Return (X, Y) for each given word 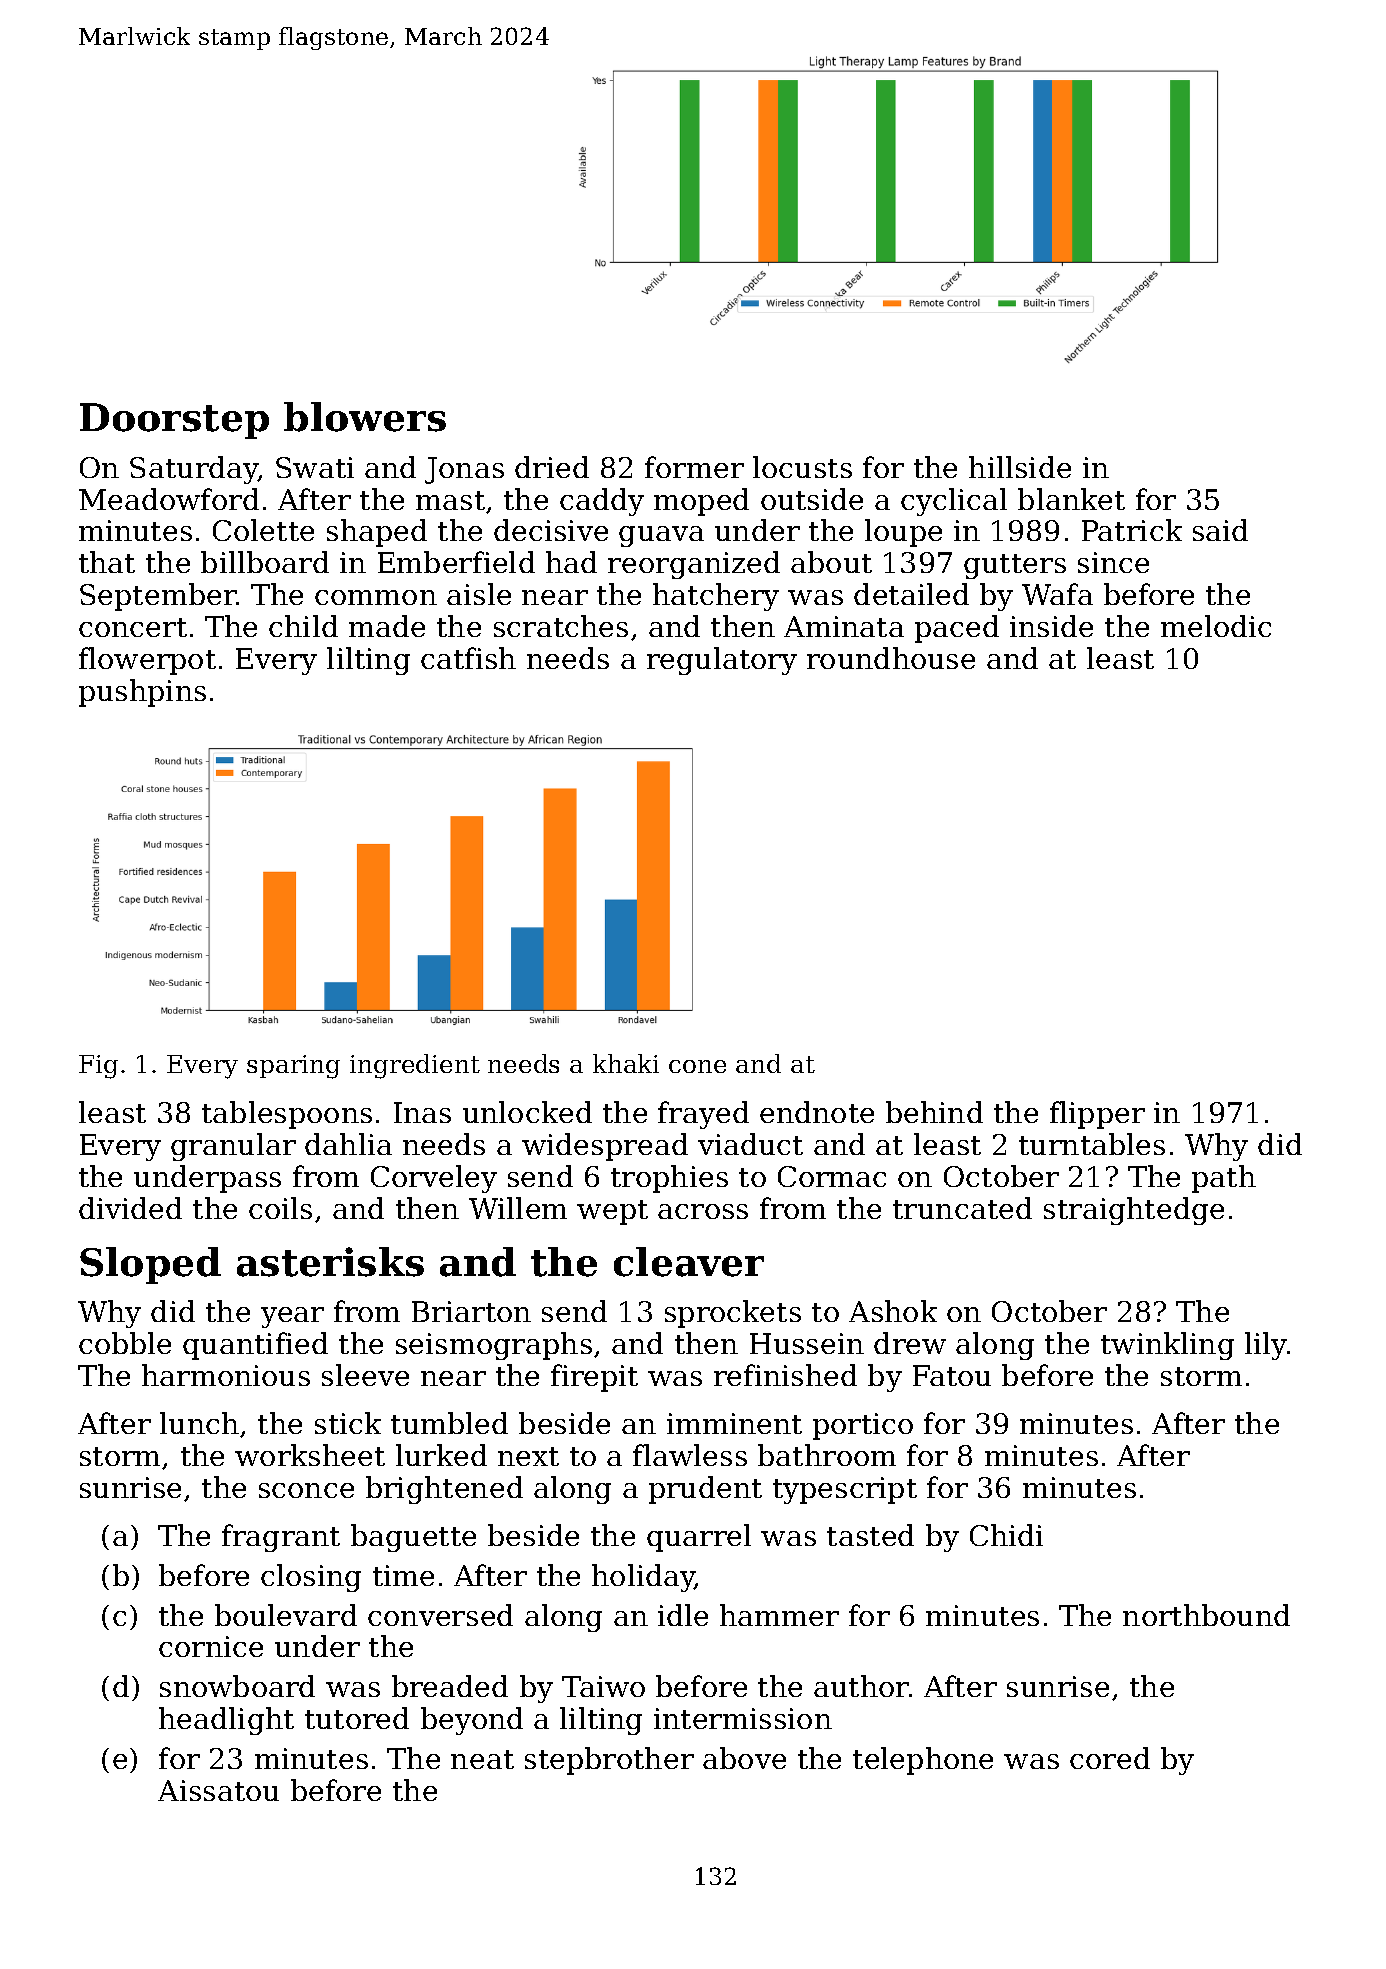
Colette (263, 530)
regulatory (722, 661)
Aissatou (218, 1790)
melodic (1216, 626)
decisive (551, 530)
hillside (1020, 467)
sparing (293, 1067)
